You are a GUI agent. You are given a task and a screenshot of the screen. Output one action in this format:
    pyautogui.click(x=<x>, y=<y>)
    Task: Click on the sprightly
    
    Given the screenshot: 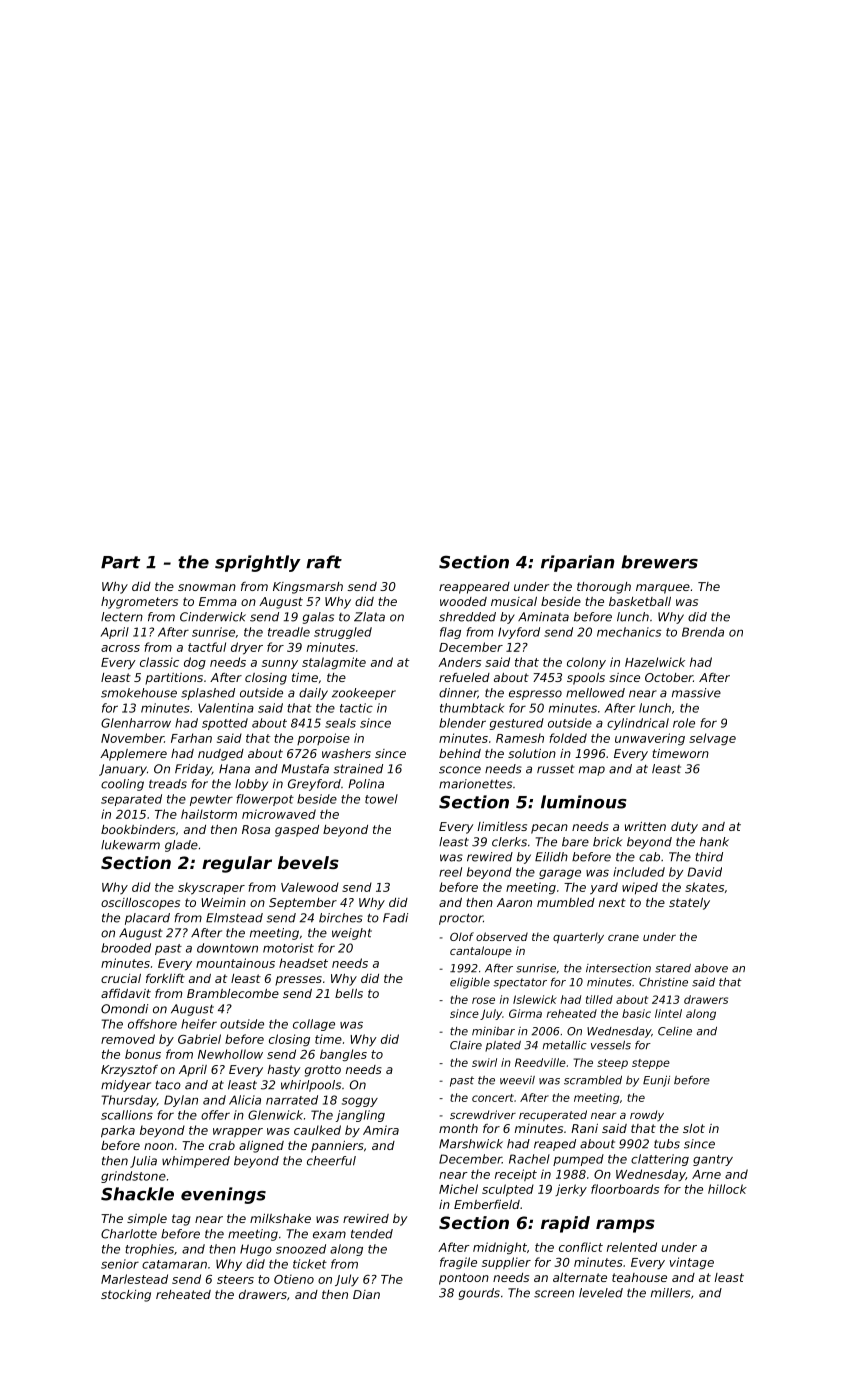 What is the action you would take?
    pyautogui.click(x=258, y=563)
